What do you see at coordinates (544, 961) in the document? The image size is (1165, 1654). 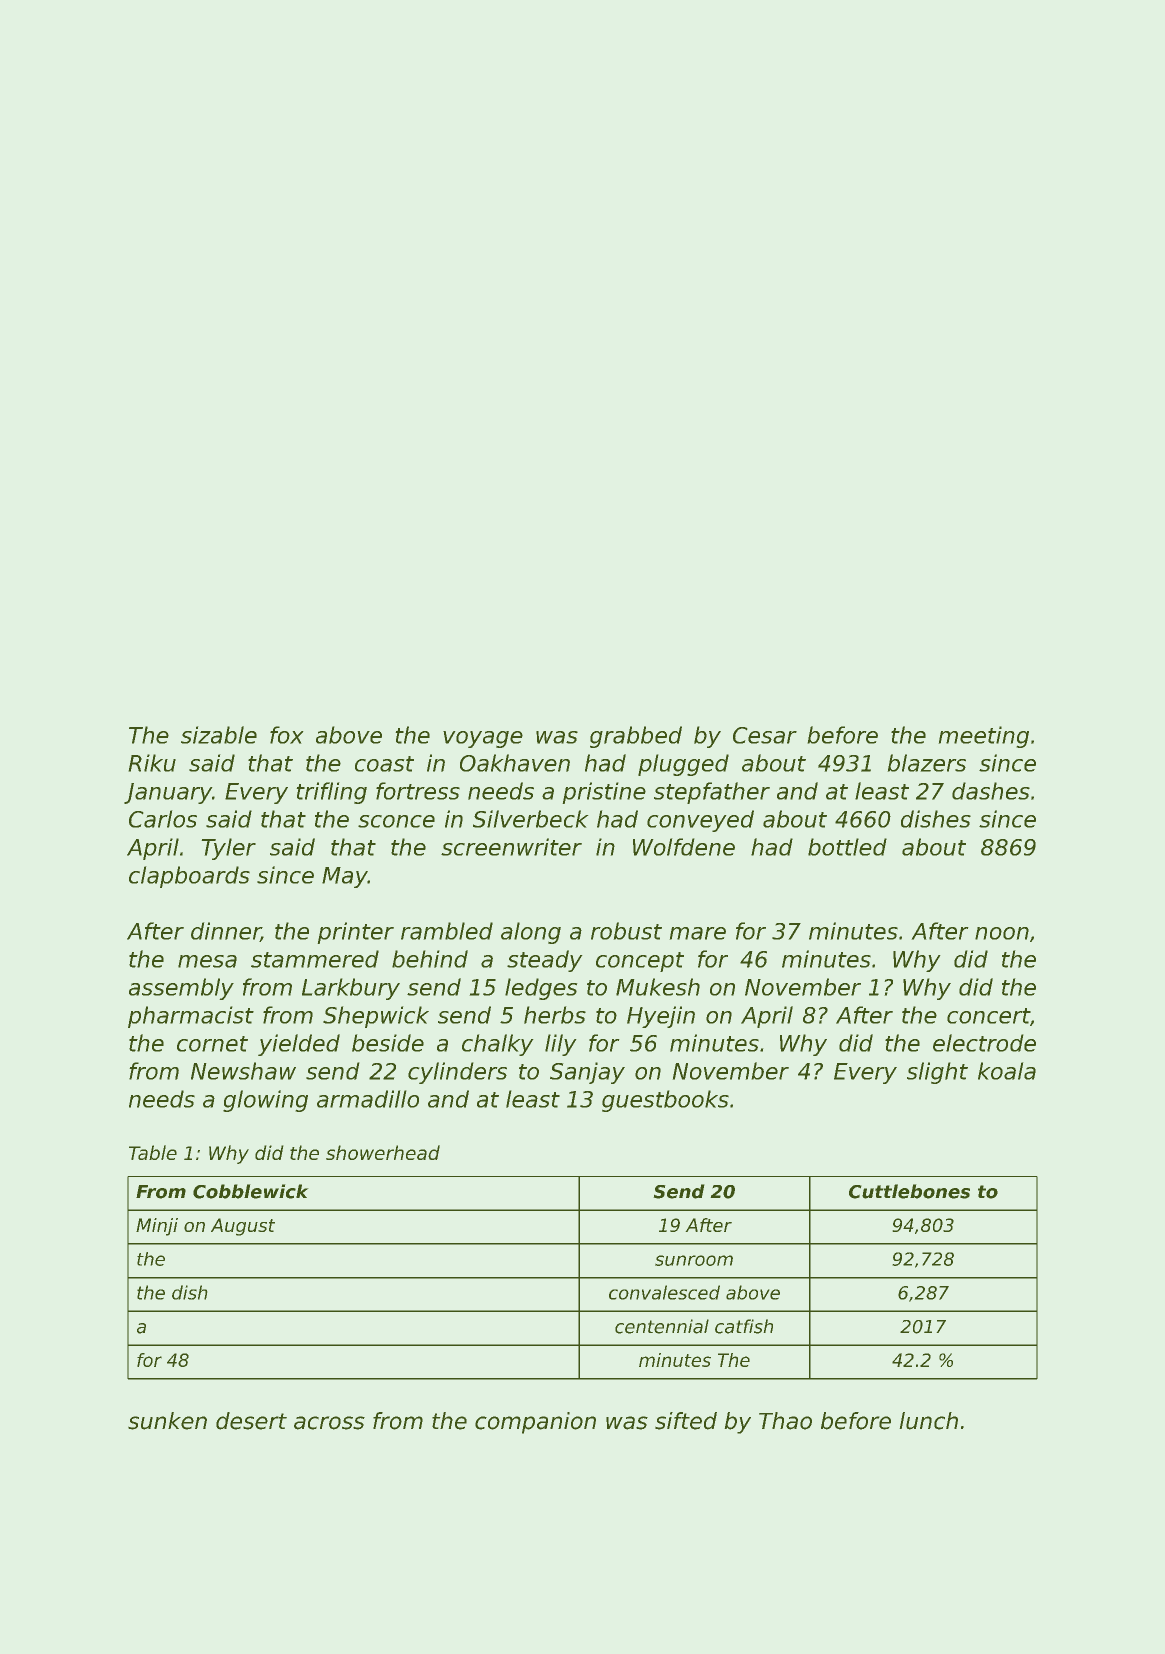 I see `steady` at bounding box center [544, 961].
